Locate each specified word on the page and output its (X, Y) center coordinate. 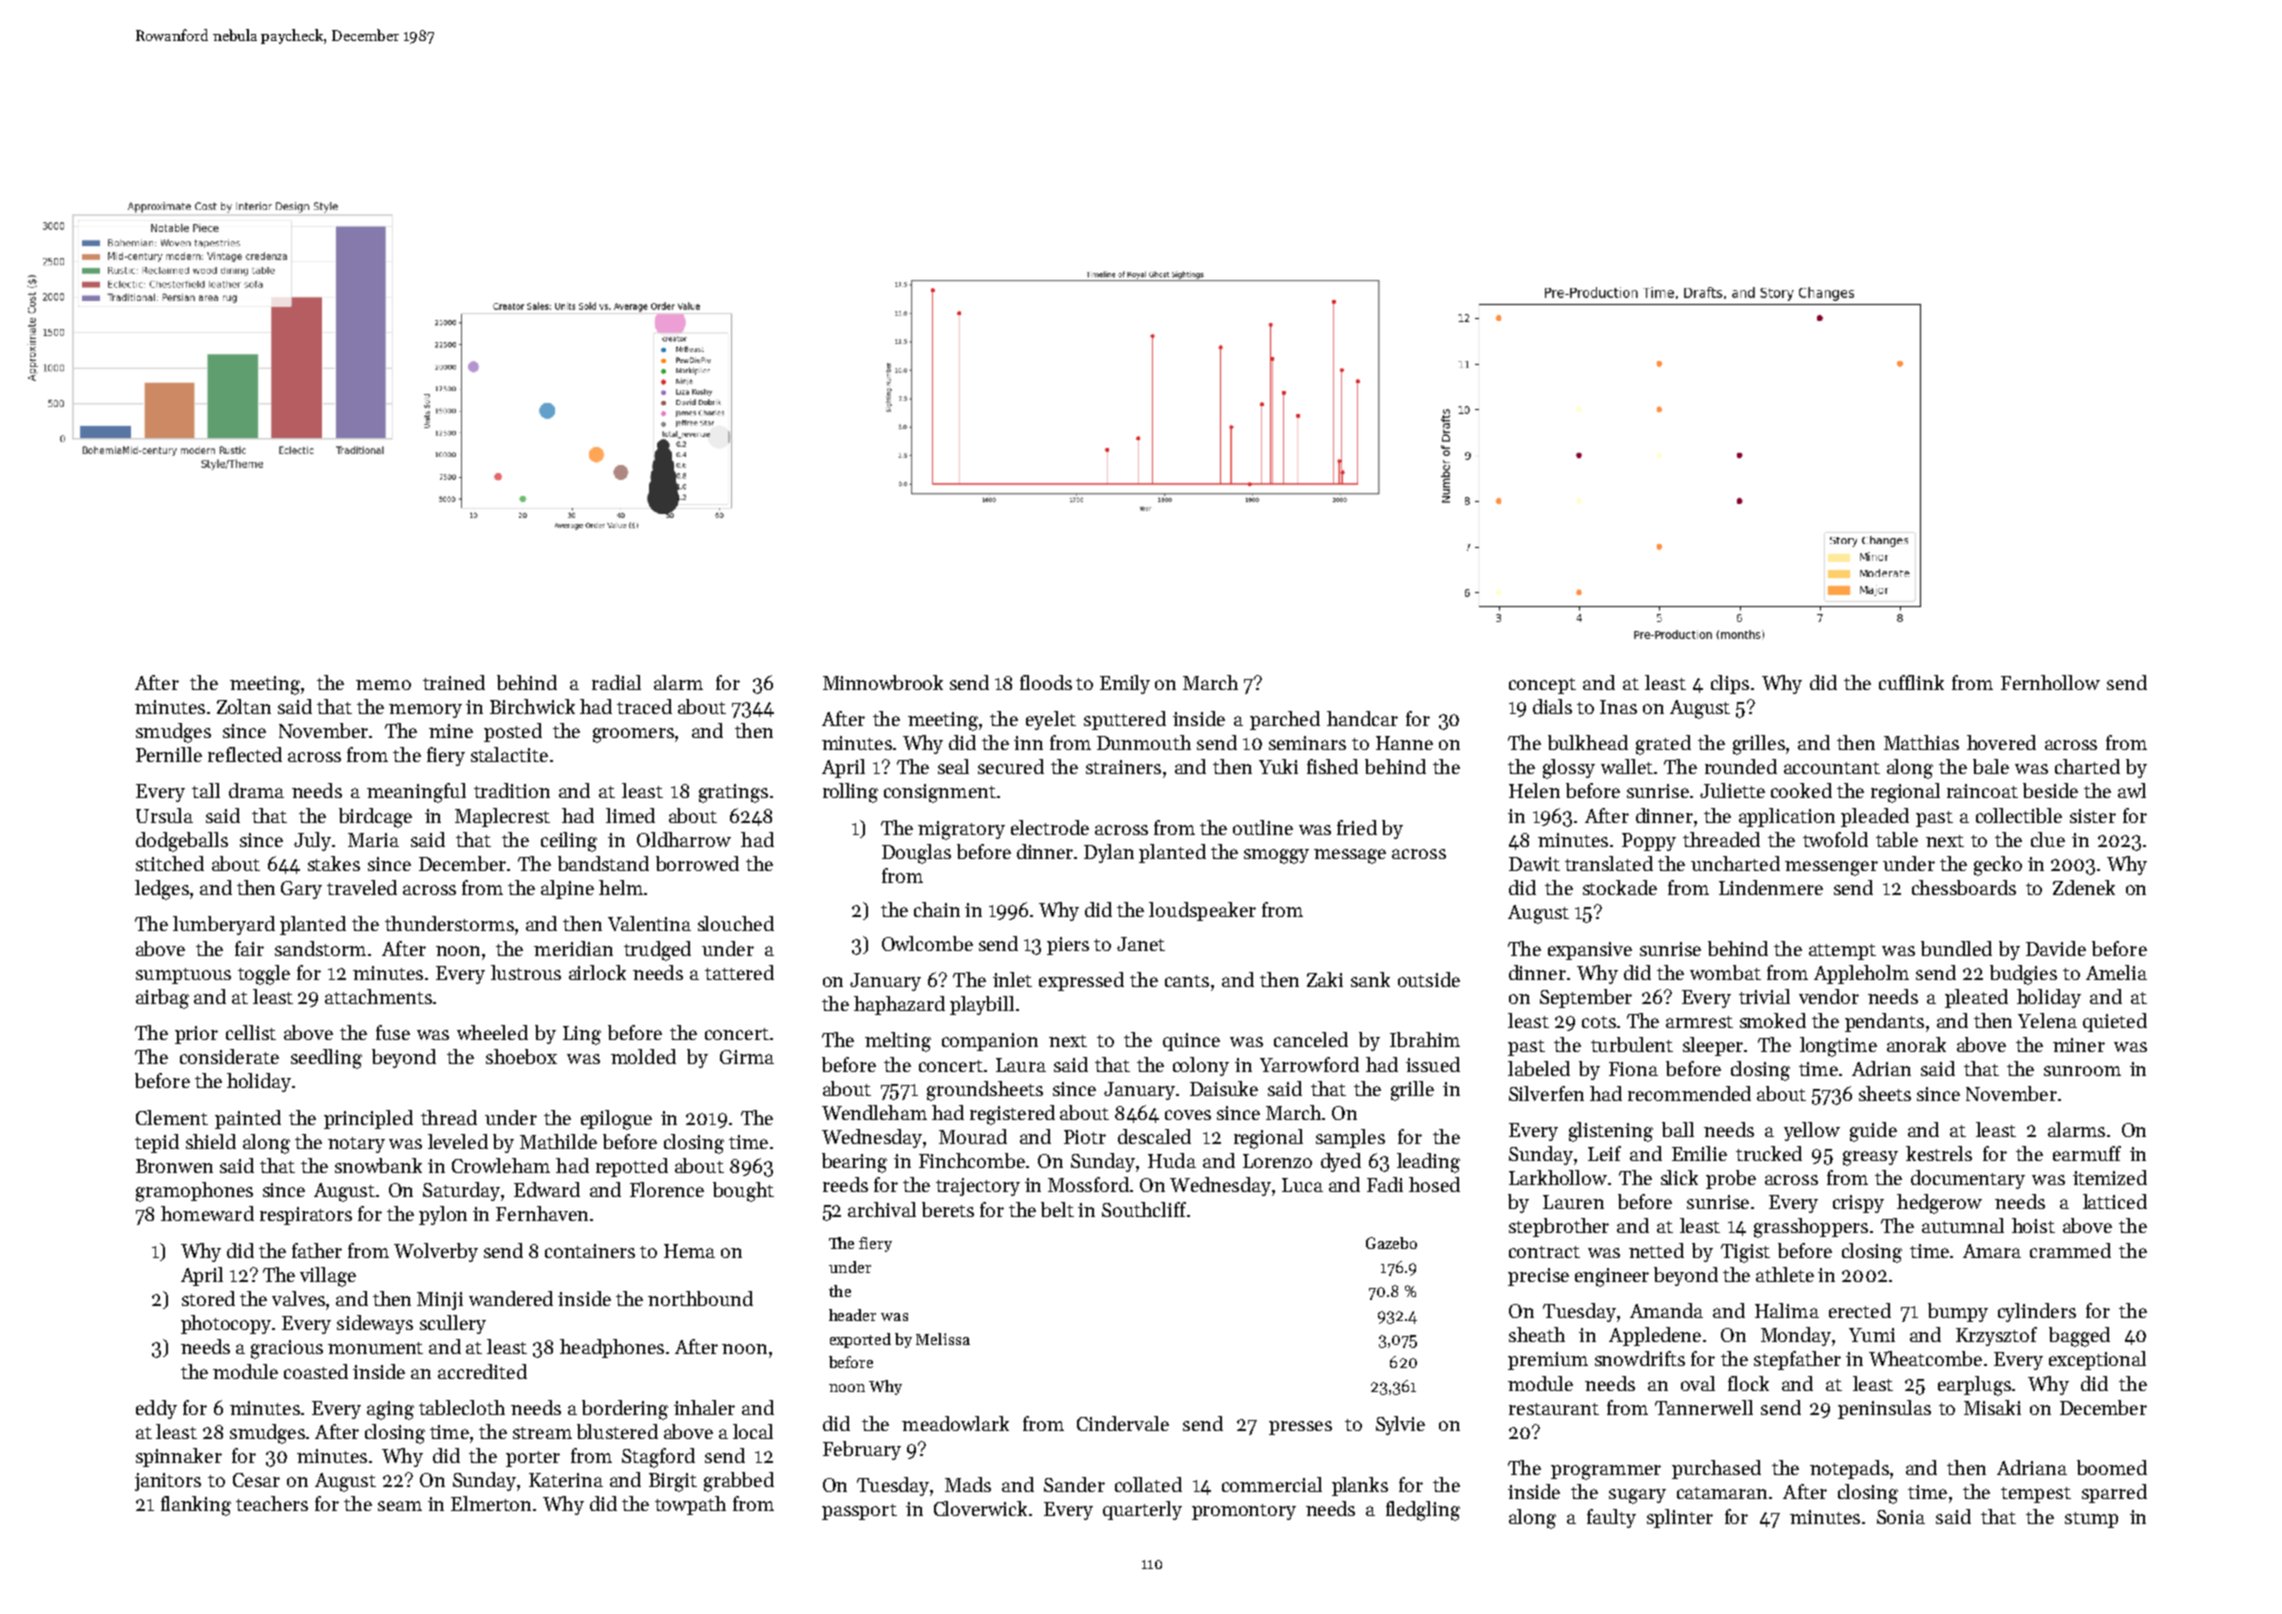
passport (859, 1512)
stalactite (509, 754)
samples (1350, 1138)
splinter (1680, 1518)
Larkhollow (1558, 1177)
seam (400, 1506)
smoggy (1276, 856)
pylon (443, 1215)
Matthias (1921, 742)
